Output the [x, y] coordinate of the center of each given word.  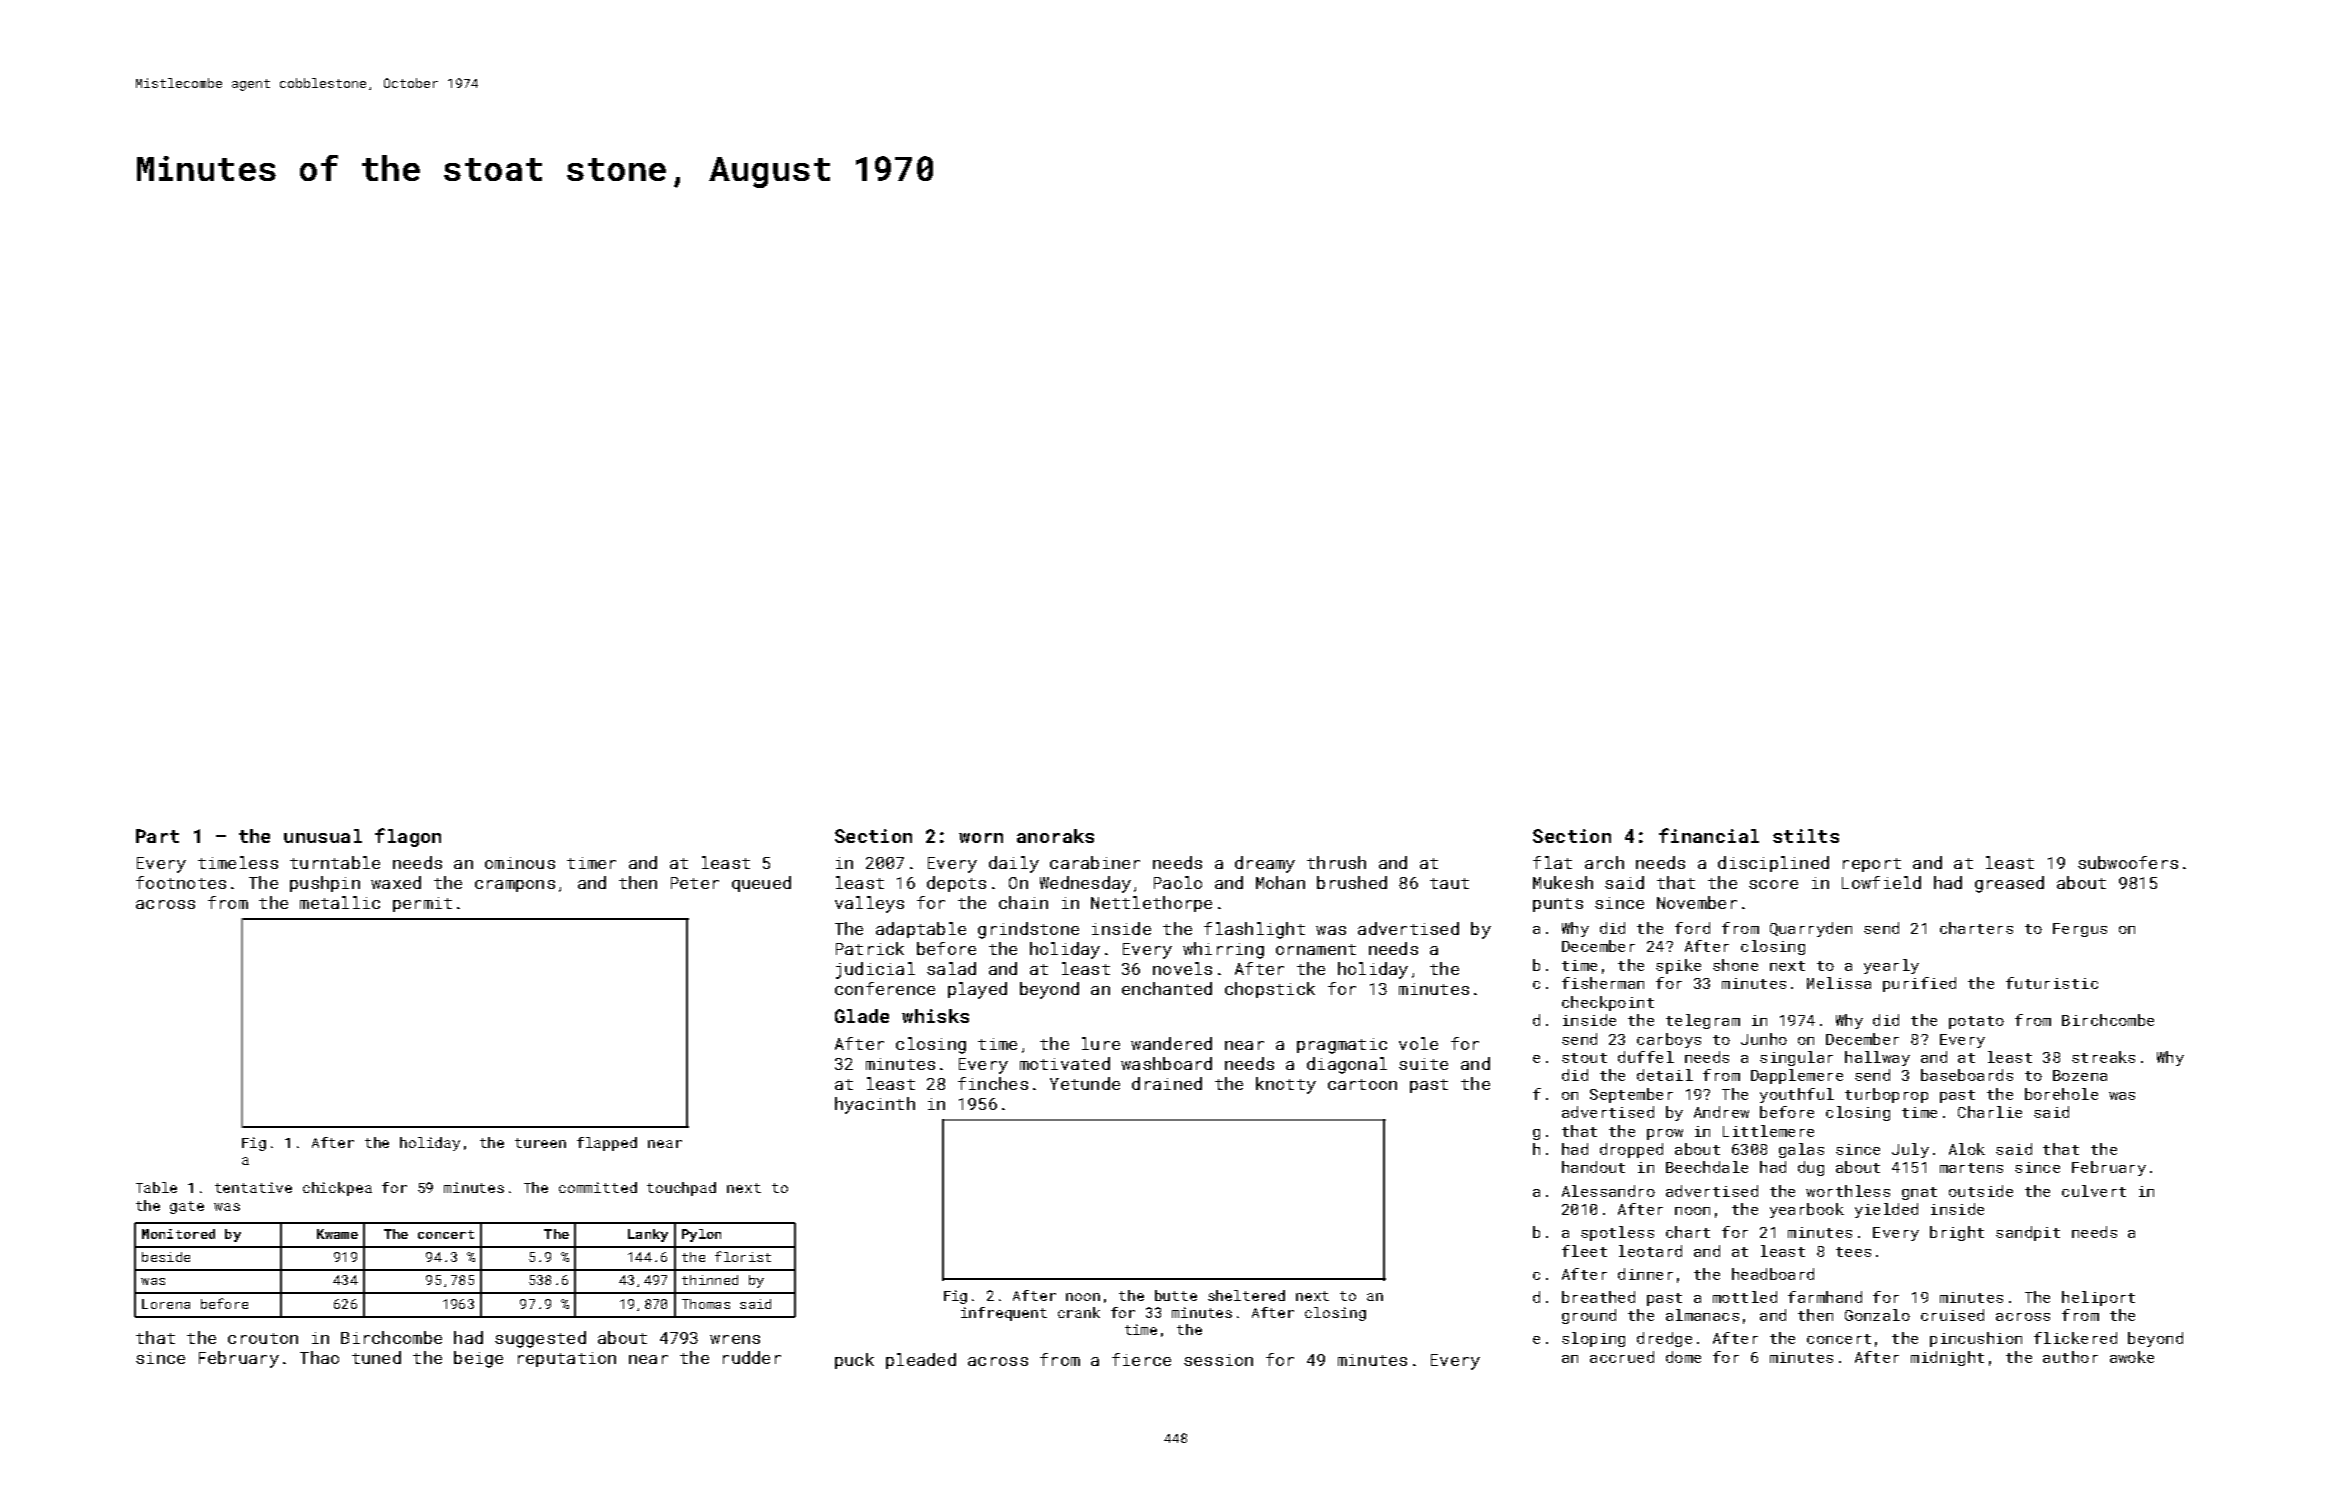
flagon [408, 837]
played [977, 990]
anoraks [1055, 836]
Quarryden [1811, 929]
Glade [862, 1016]
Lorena [166, 1304]
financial [1709, 835]
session [1218, 1360]
